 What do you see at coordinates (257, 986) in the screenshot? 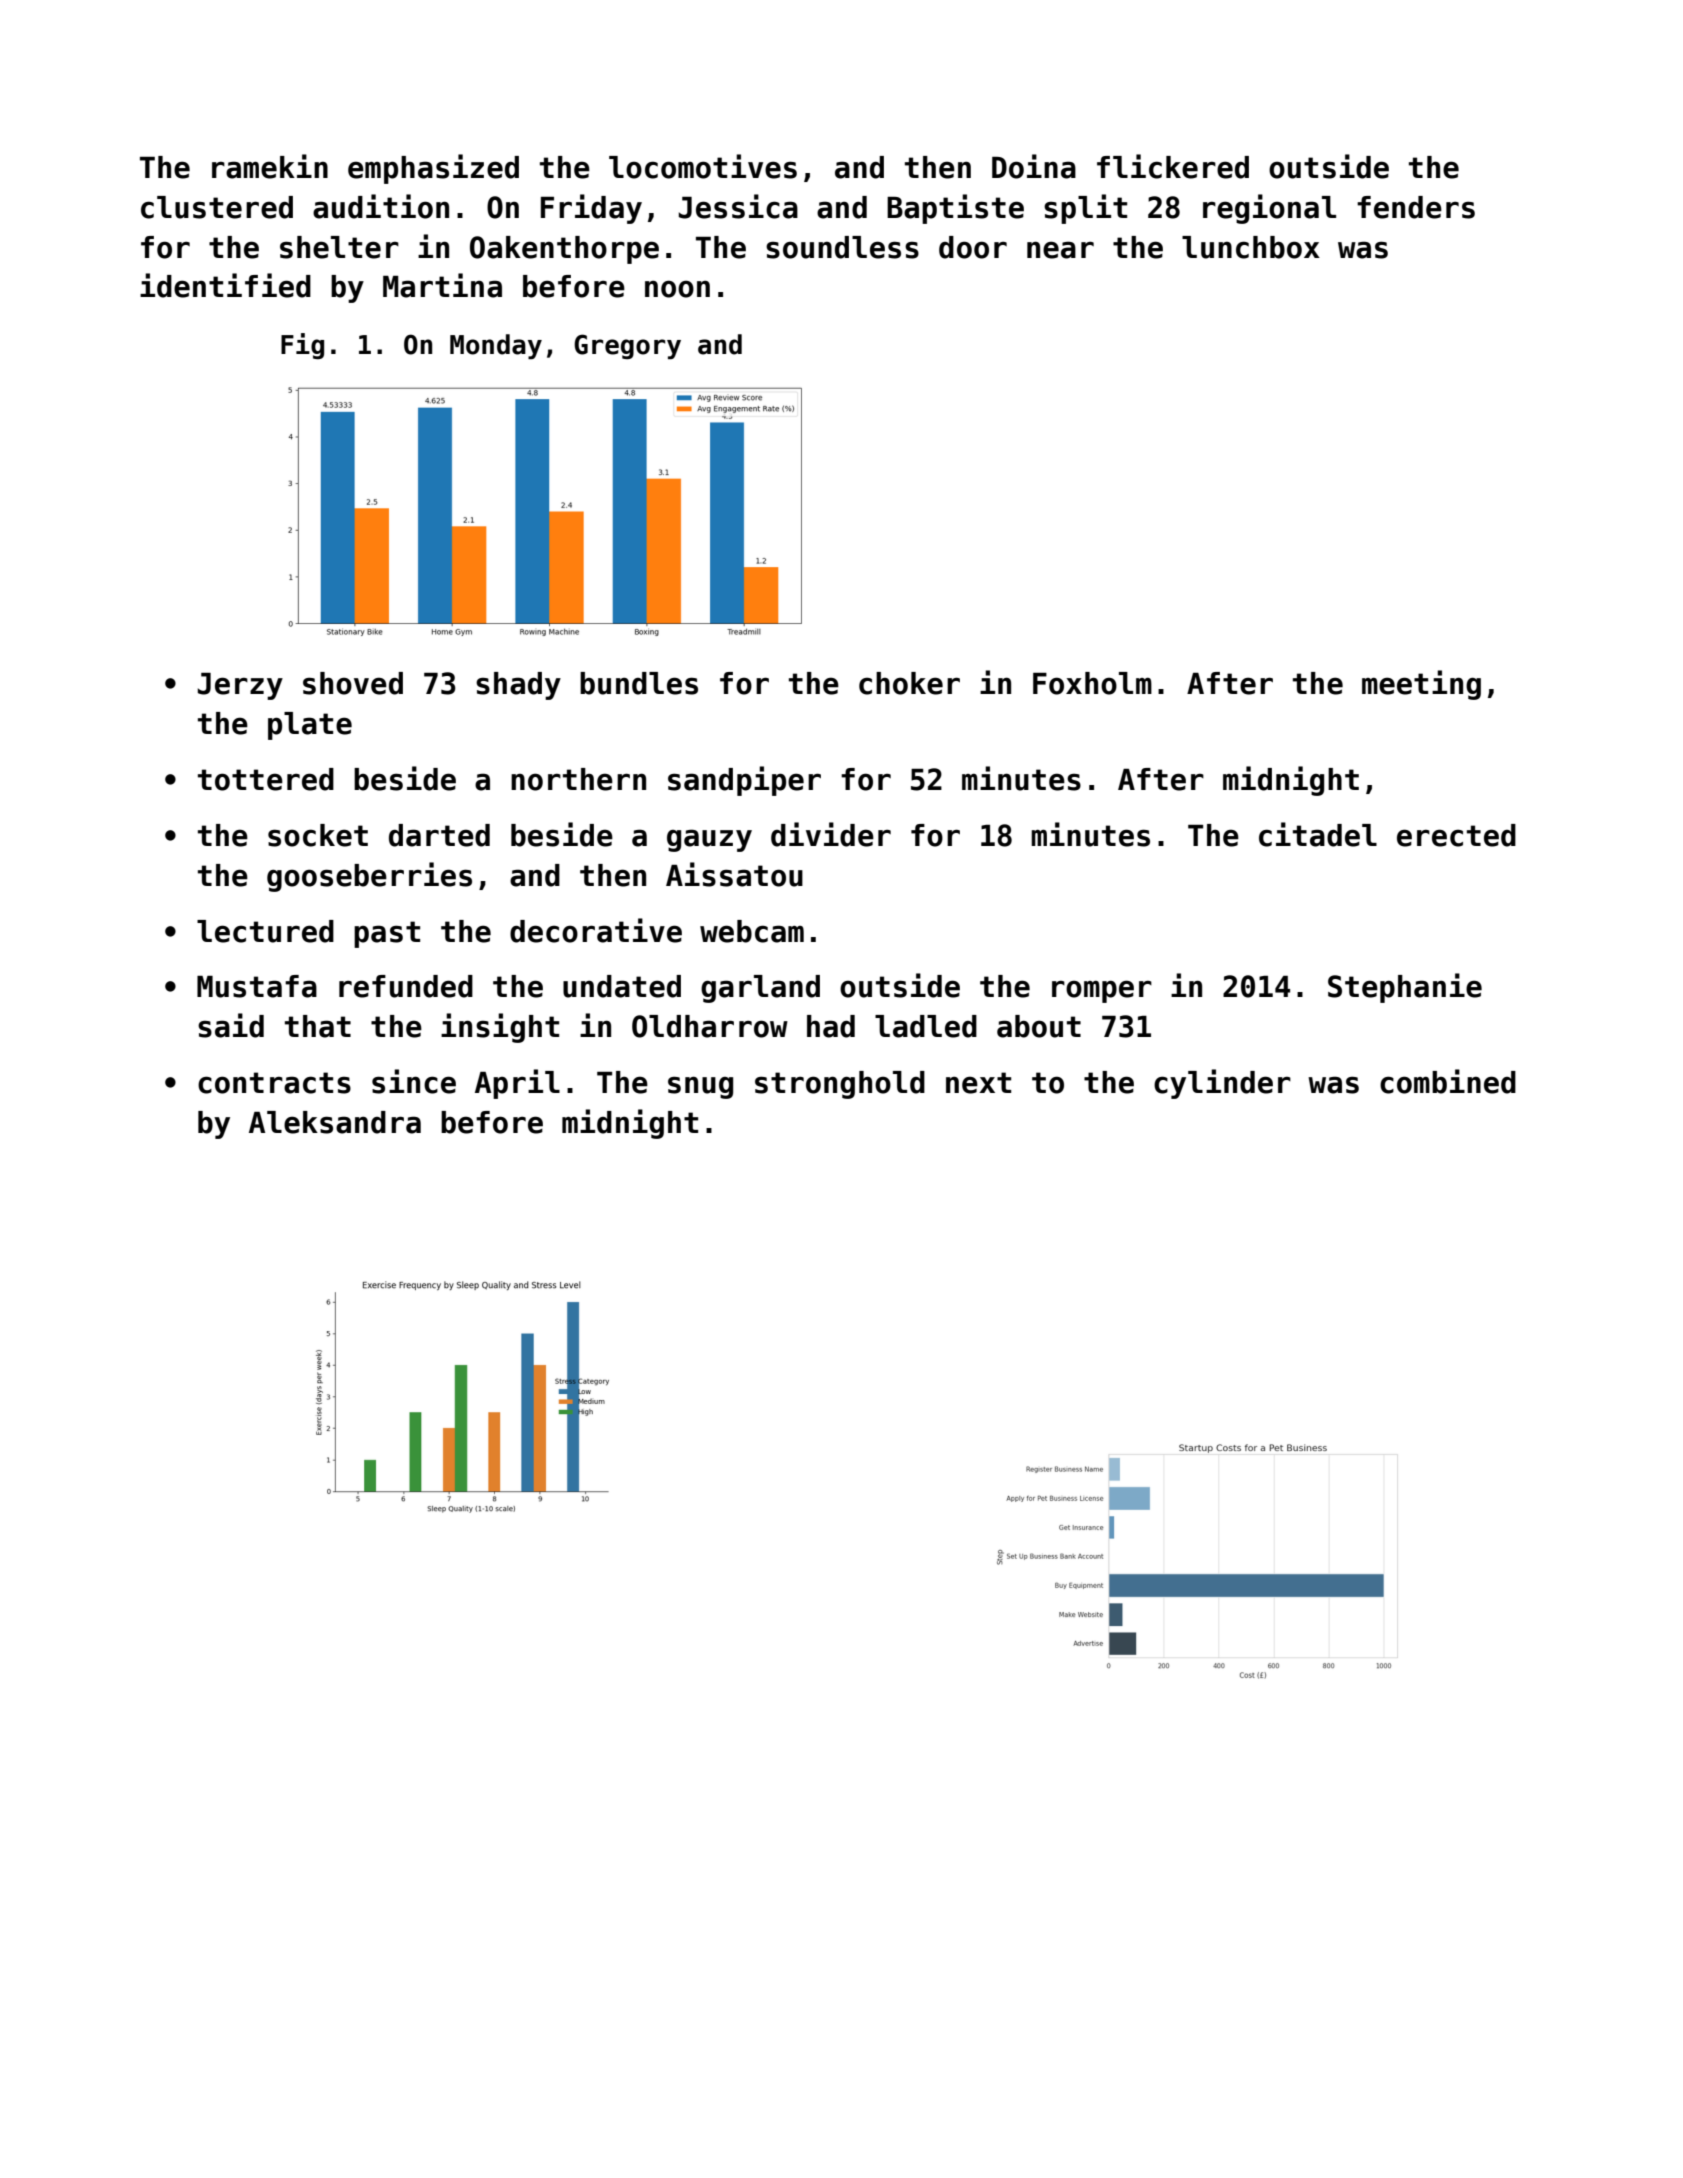
I see `Mustafa` at bounding box center [257, 986].
